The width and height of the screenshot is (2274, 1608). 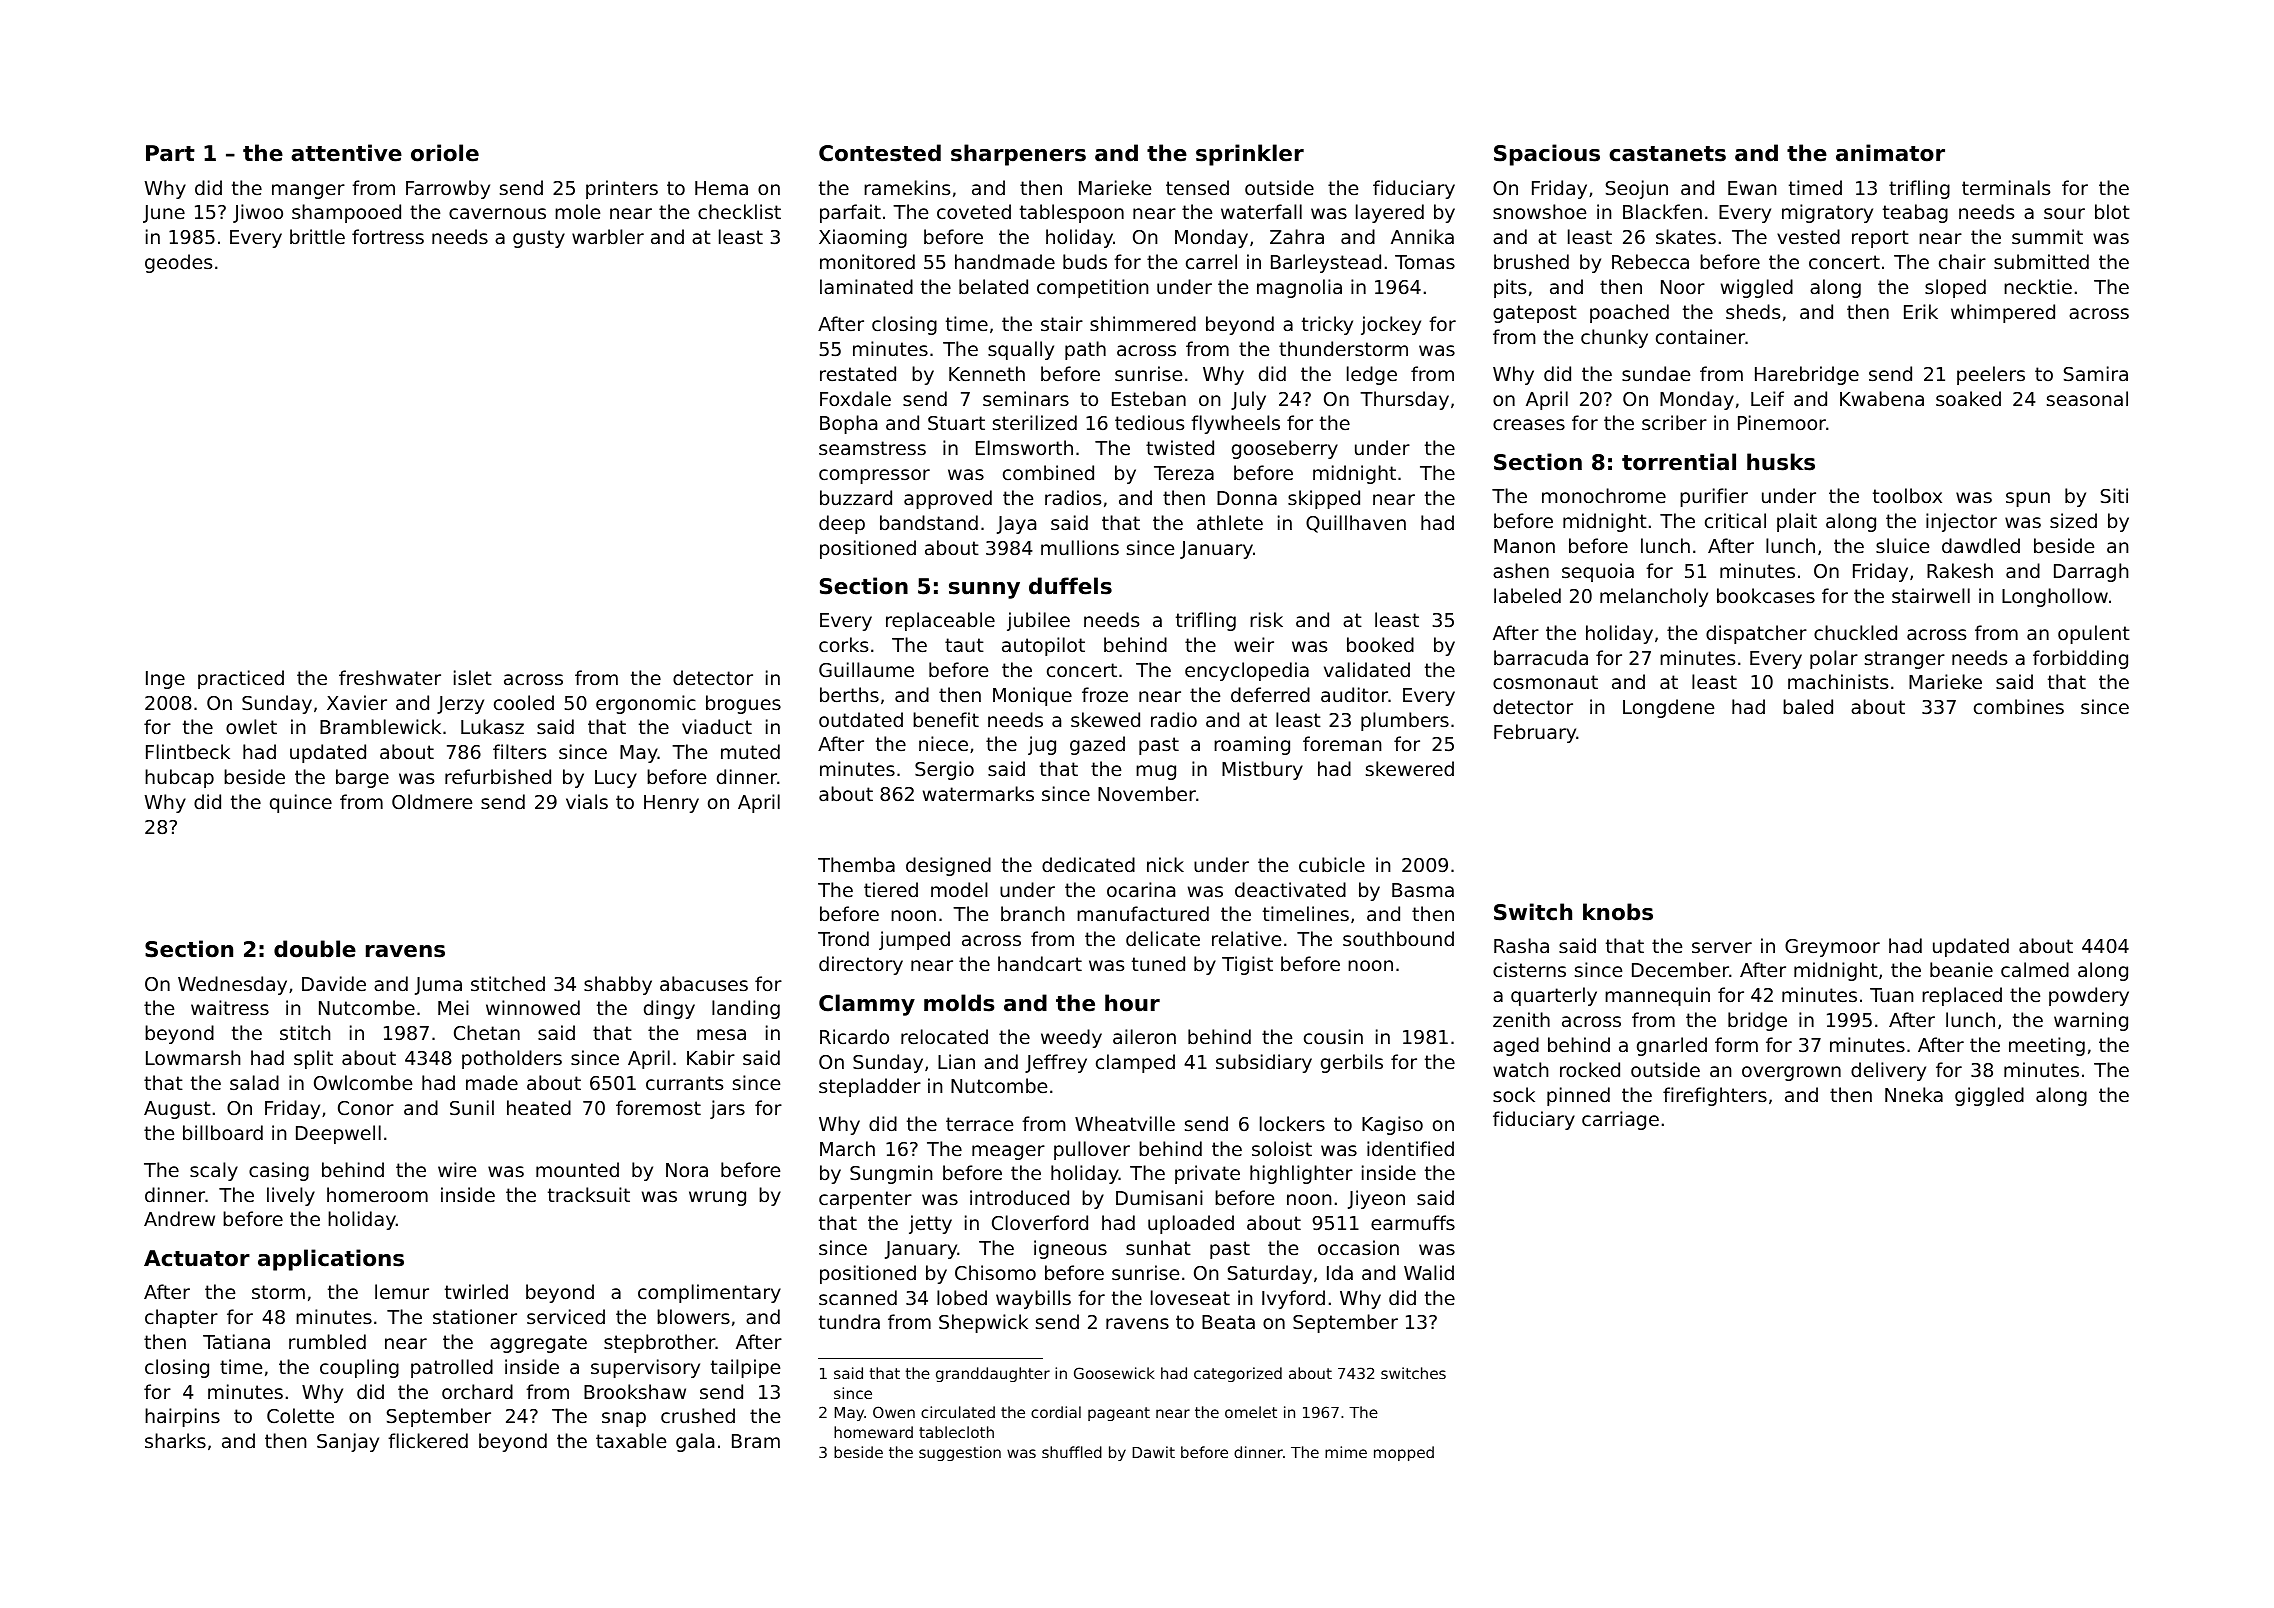 What do you see at coordinates (1521, 570) in the screenshot?
I see `ashen` at bounding box center [1521, 570].
